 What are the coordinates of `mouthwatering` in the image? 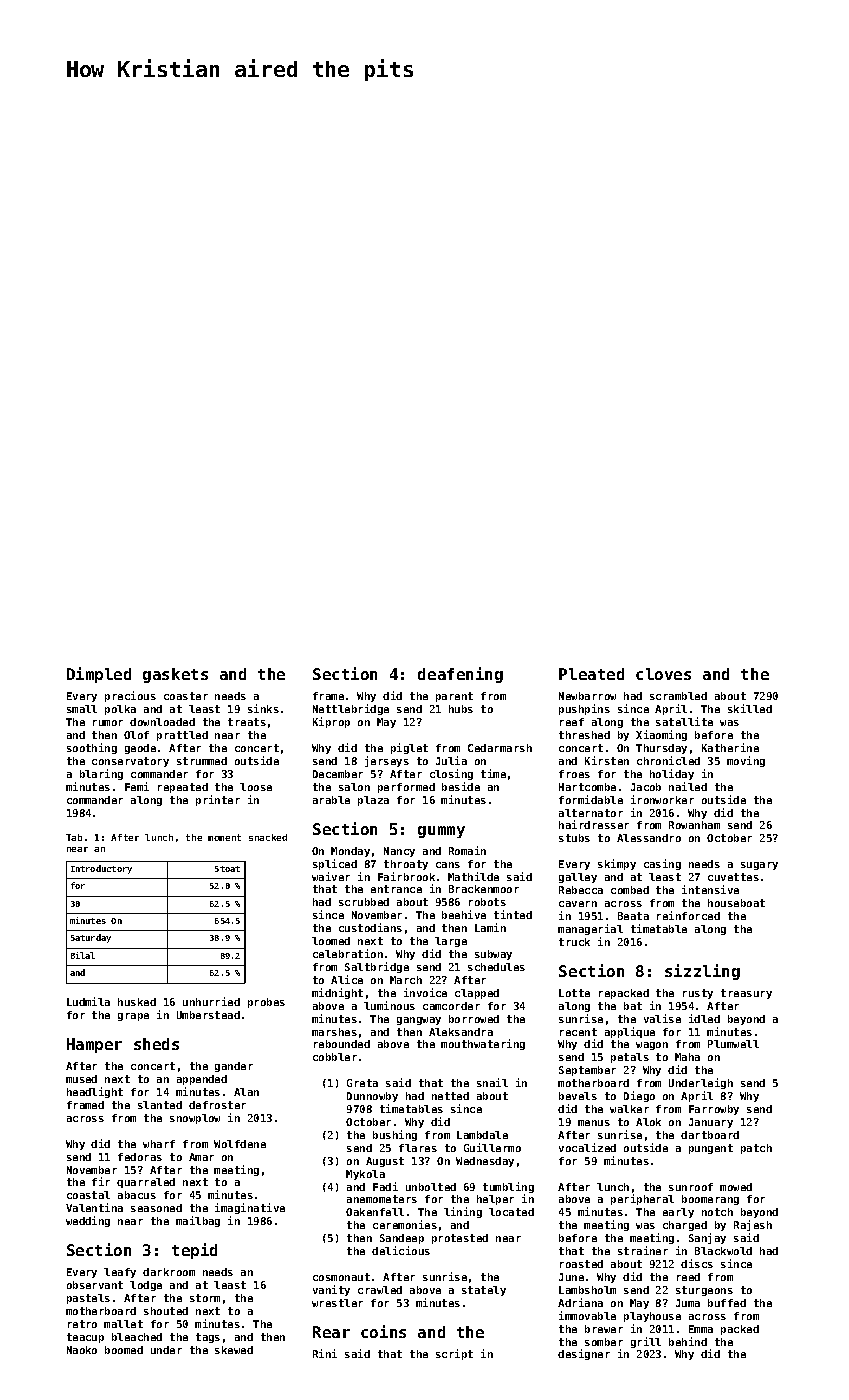 It's located at (483, 1044).
